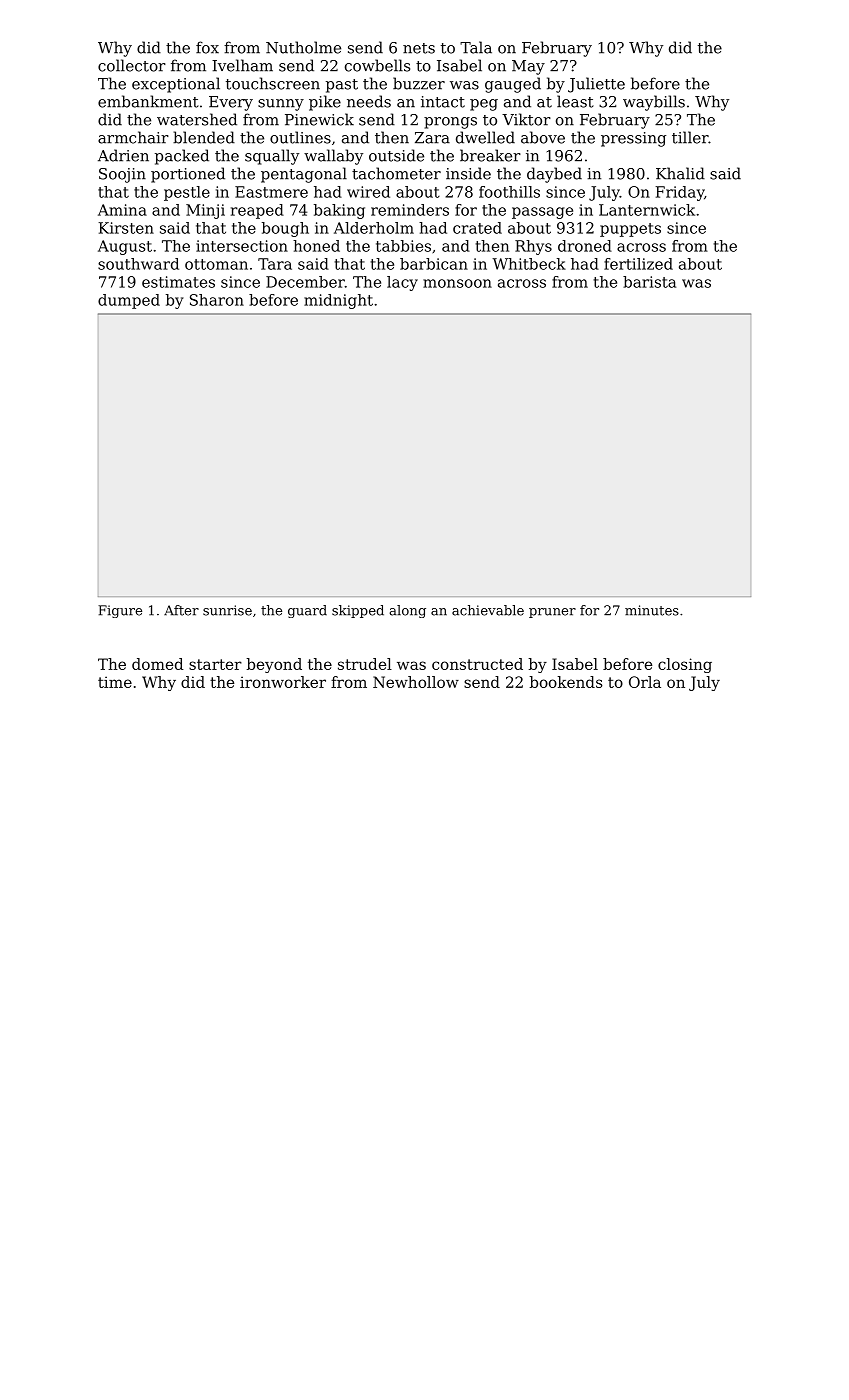 The width and height of the page is (849, 1400). What do you see at coordinates (129, 301) in the page?
I see `dumped` at bounding box center [129, 301].
